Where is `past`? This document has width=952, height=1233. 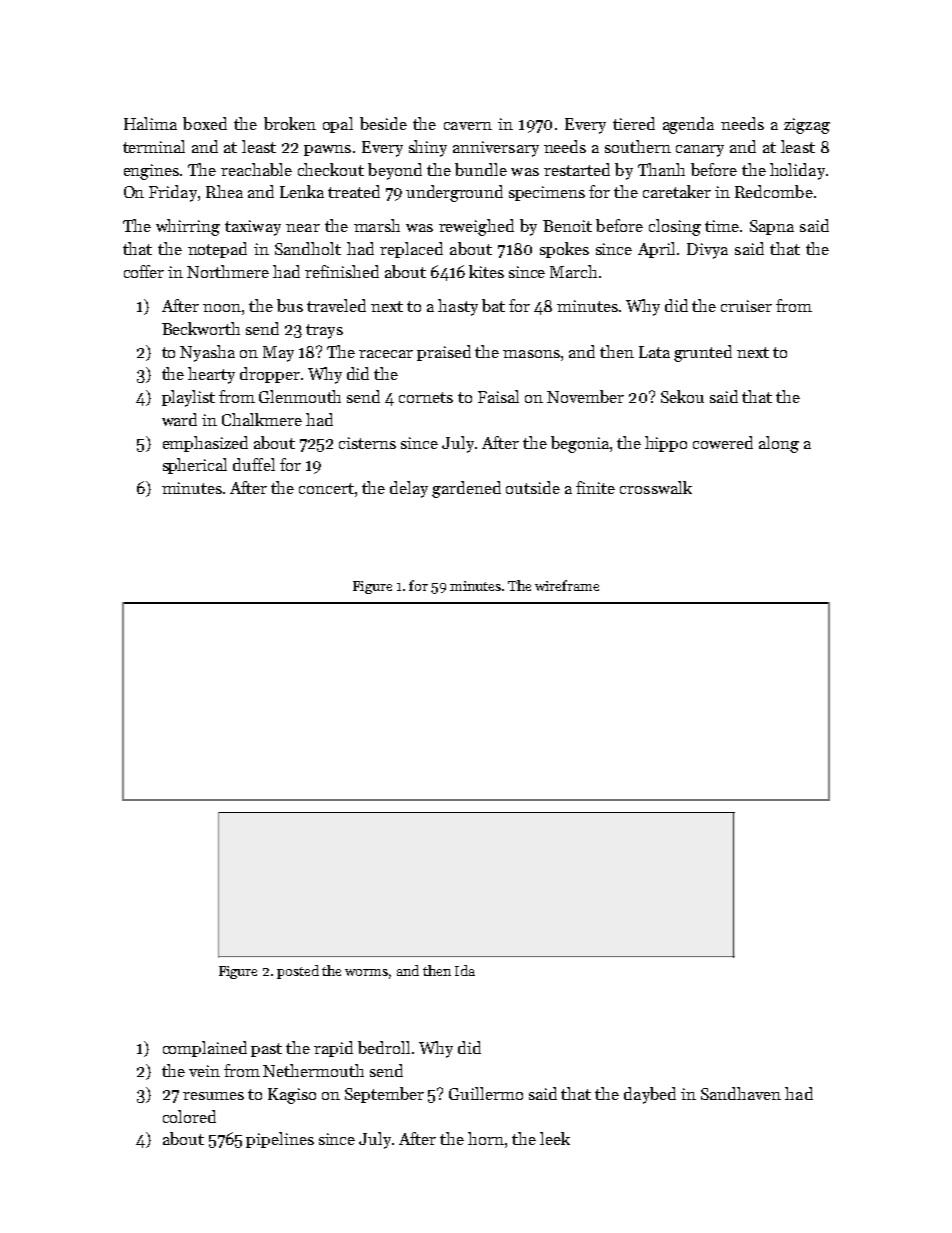 past is located at coordinates (266, 1050).
